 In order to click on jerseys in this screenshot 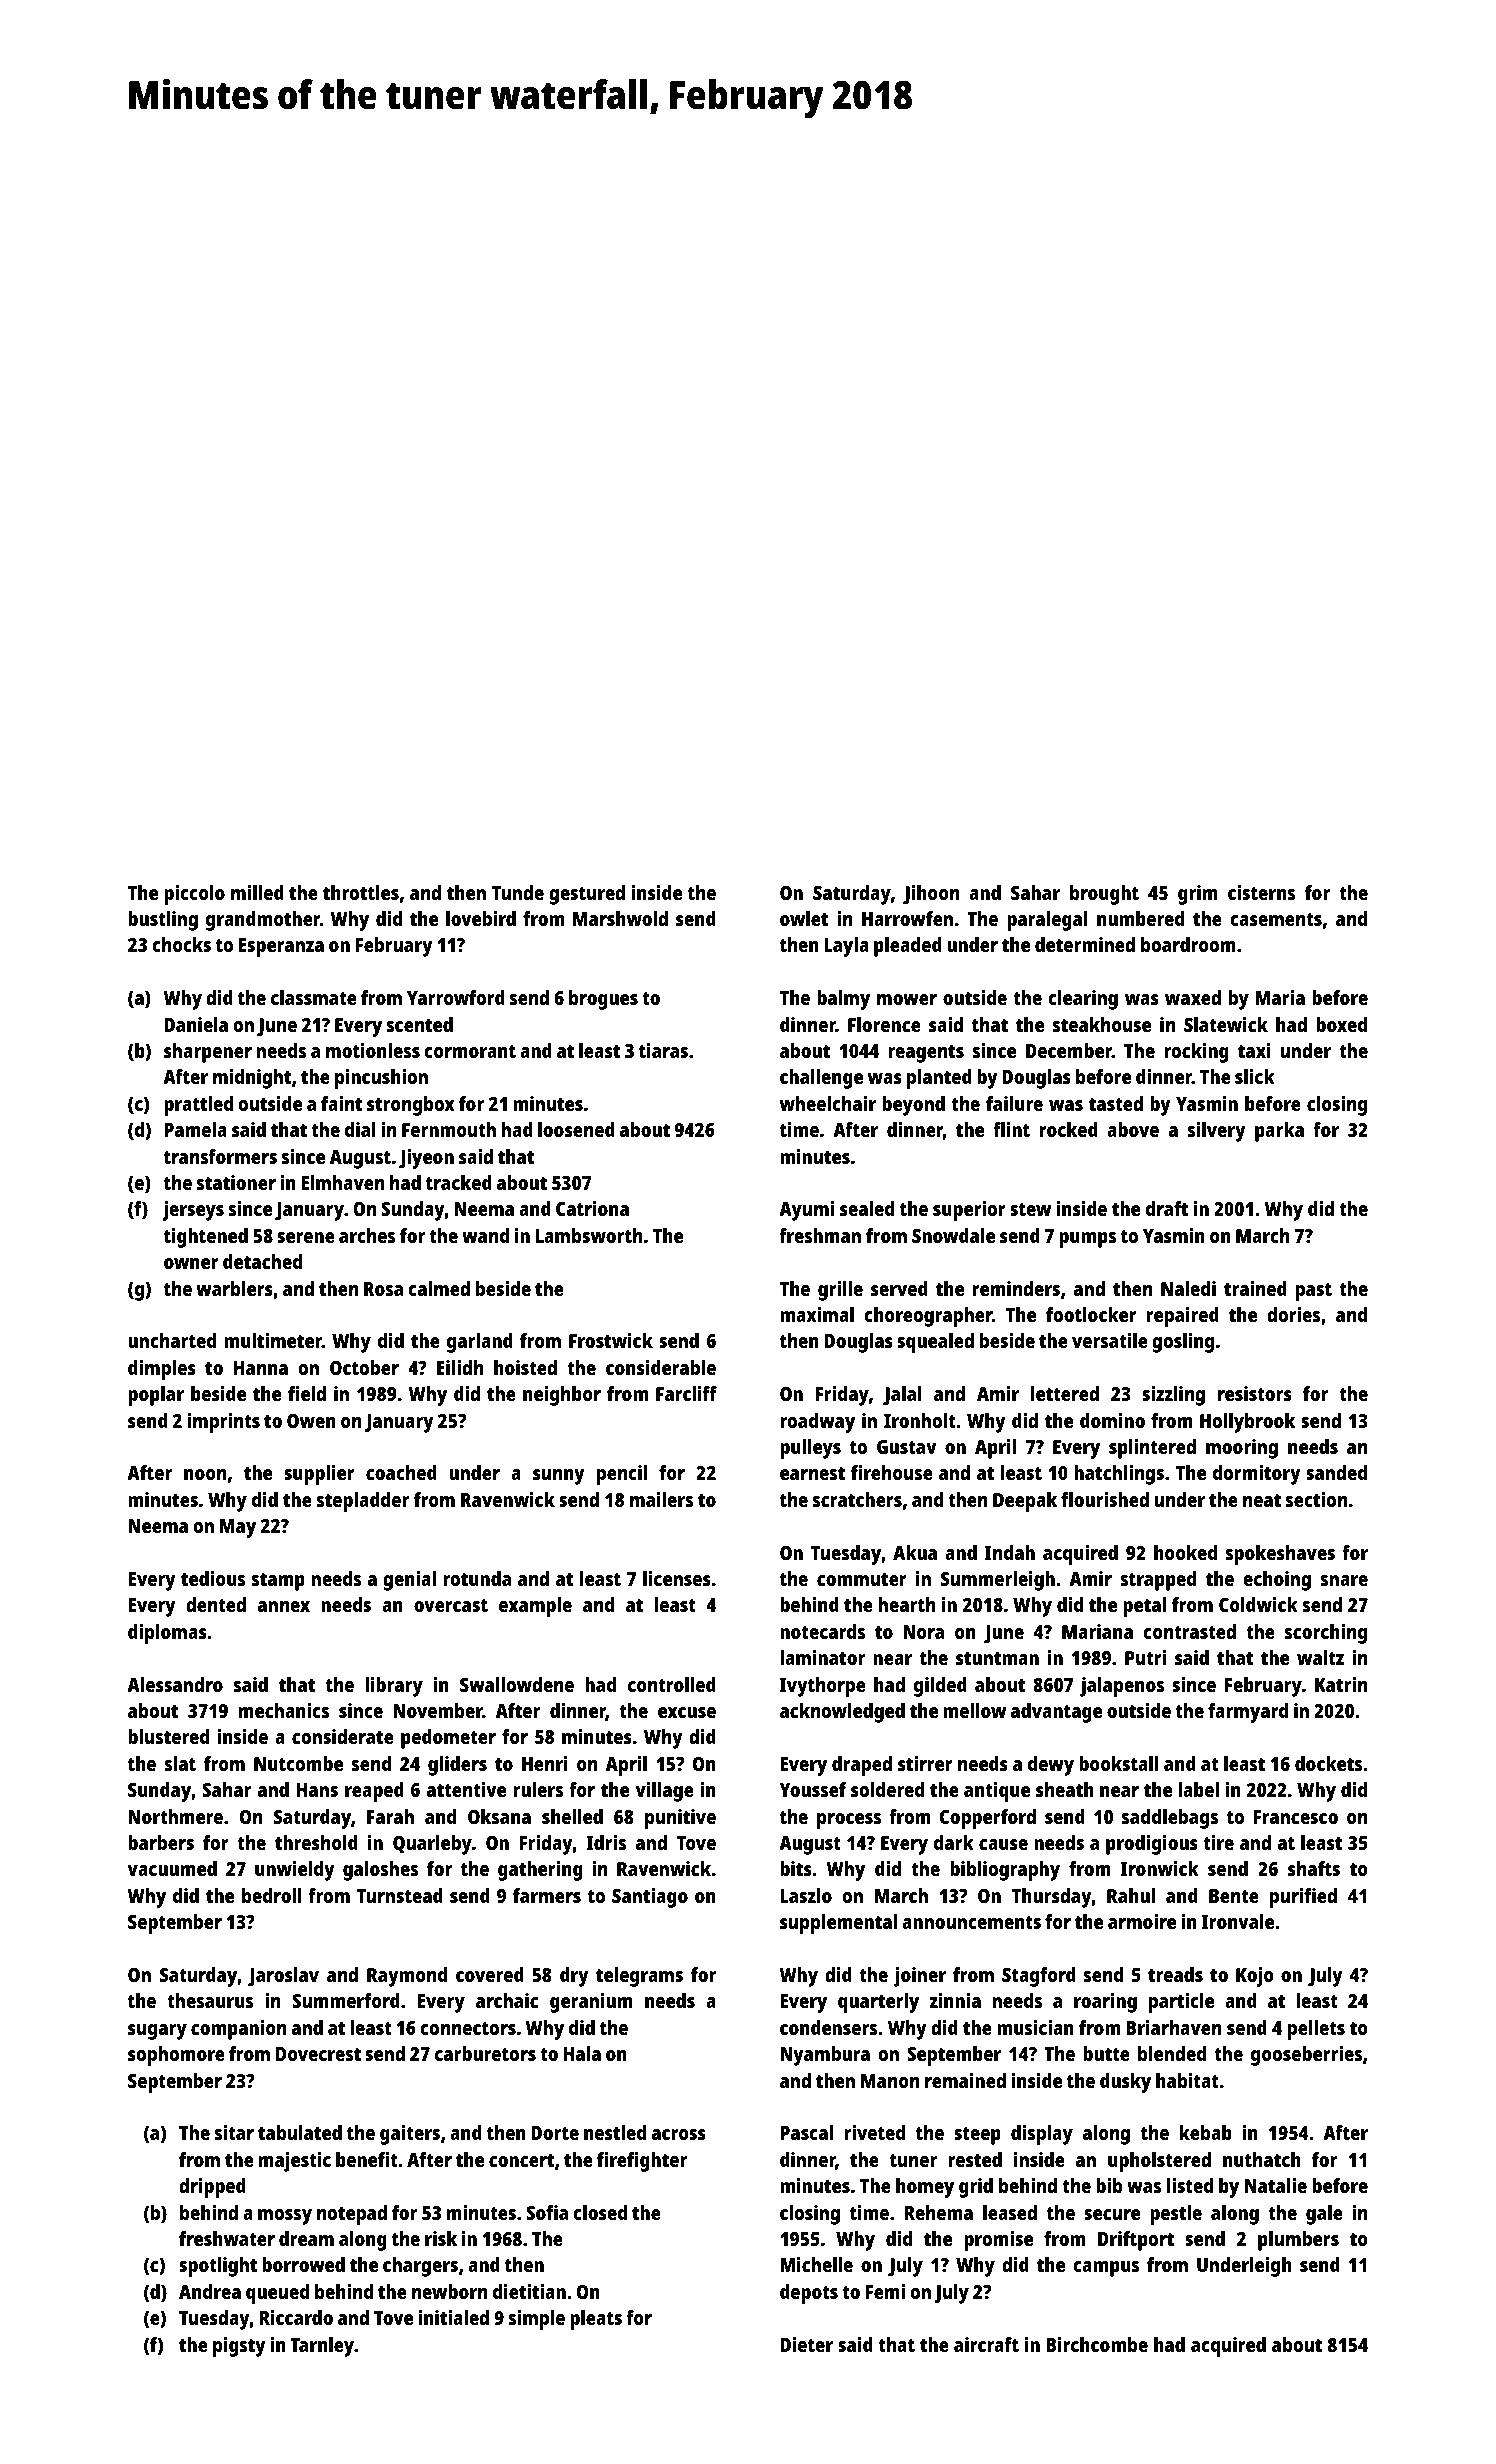, I will do `click(193, 1211)`.
